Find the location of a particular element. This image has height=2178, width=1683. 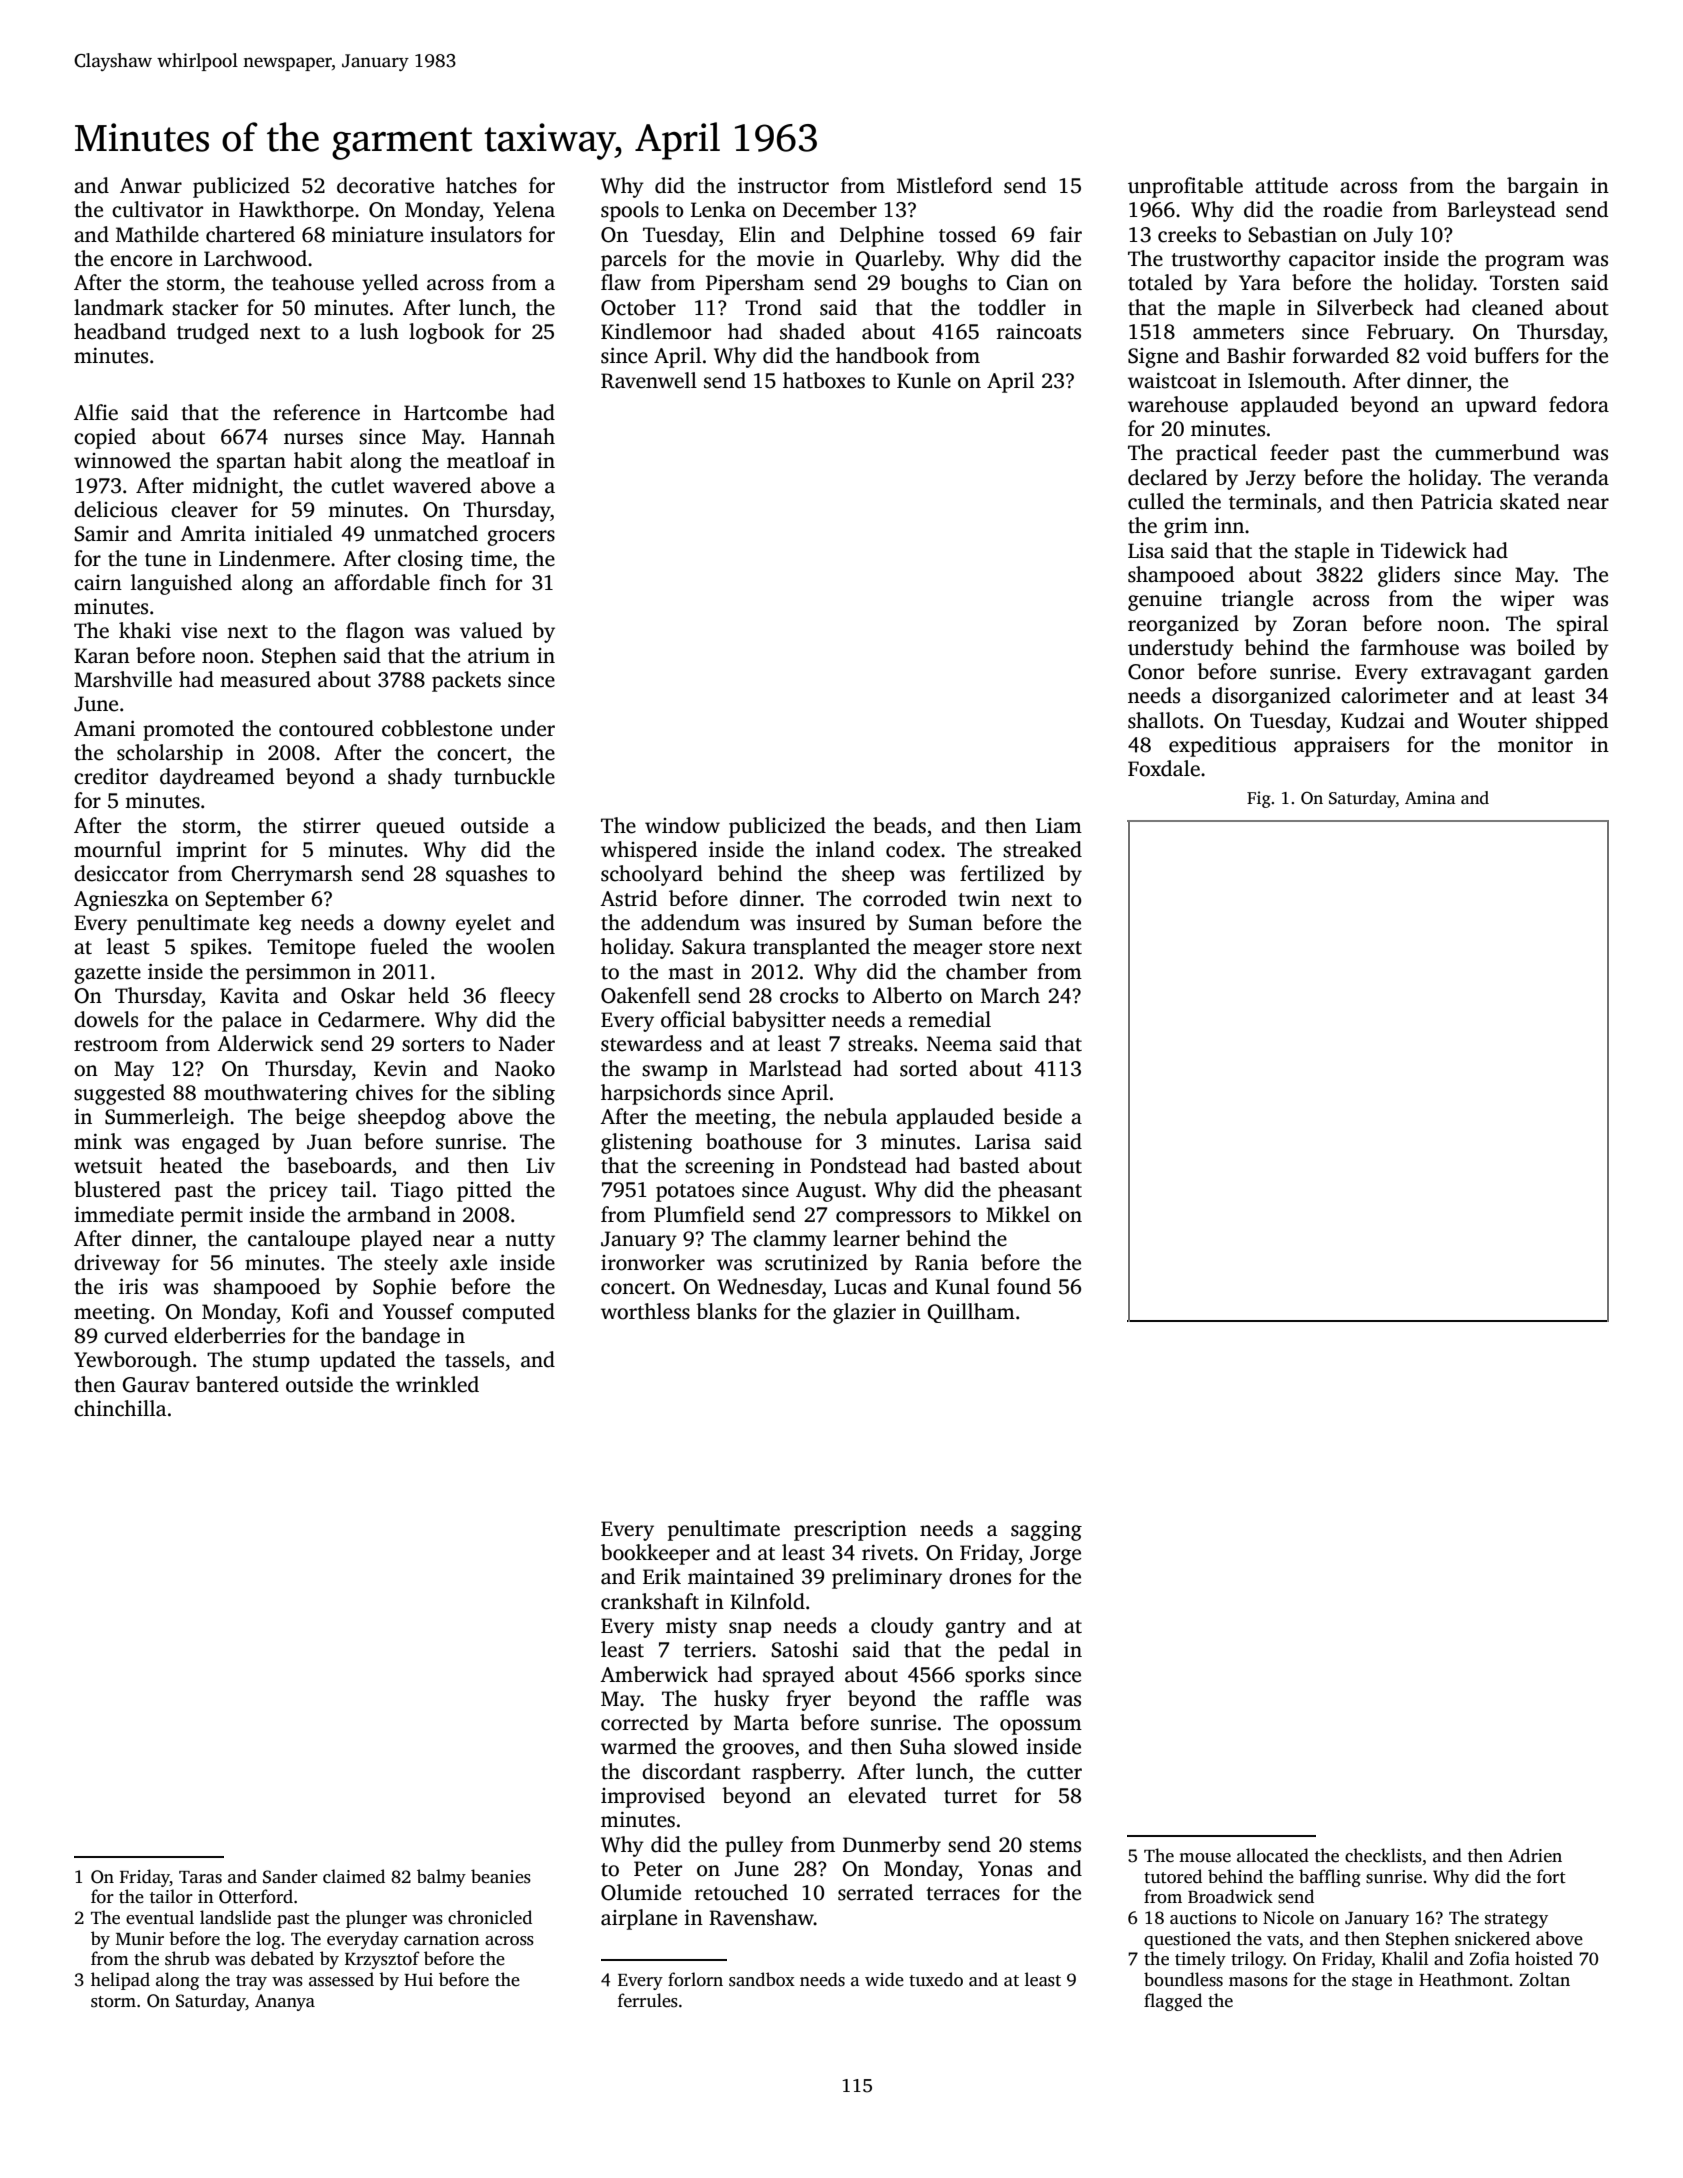

helipad is located at coordinates (120, 1981).
